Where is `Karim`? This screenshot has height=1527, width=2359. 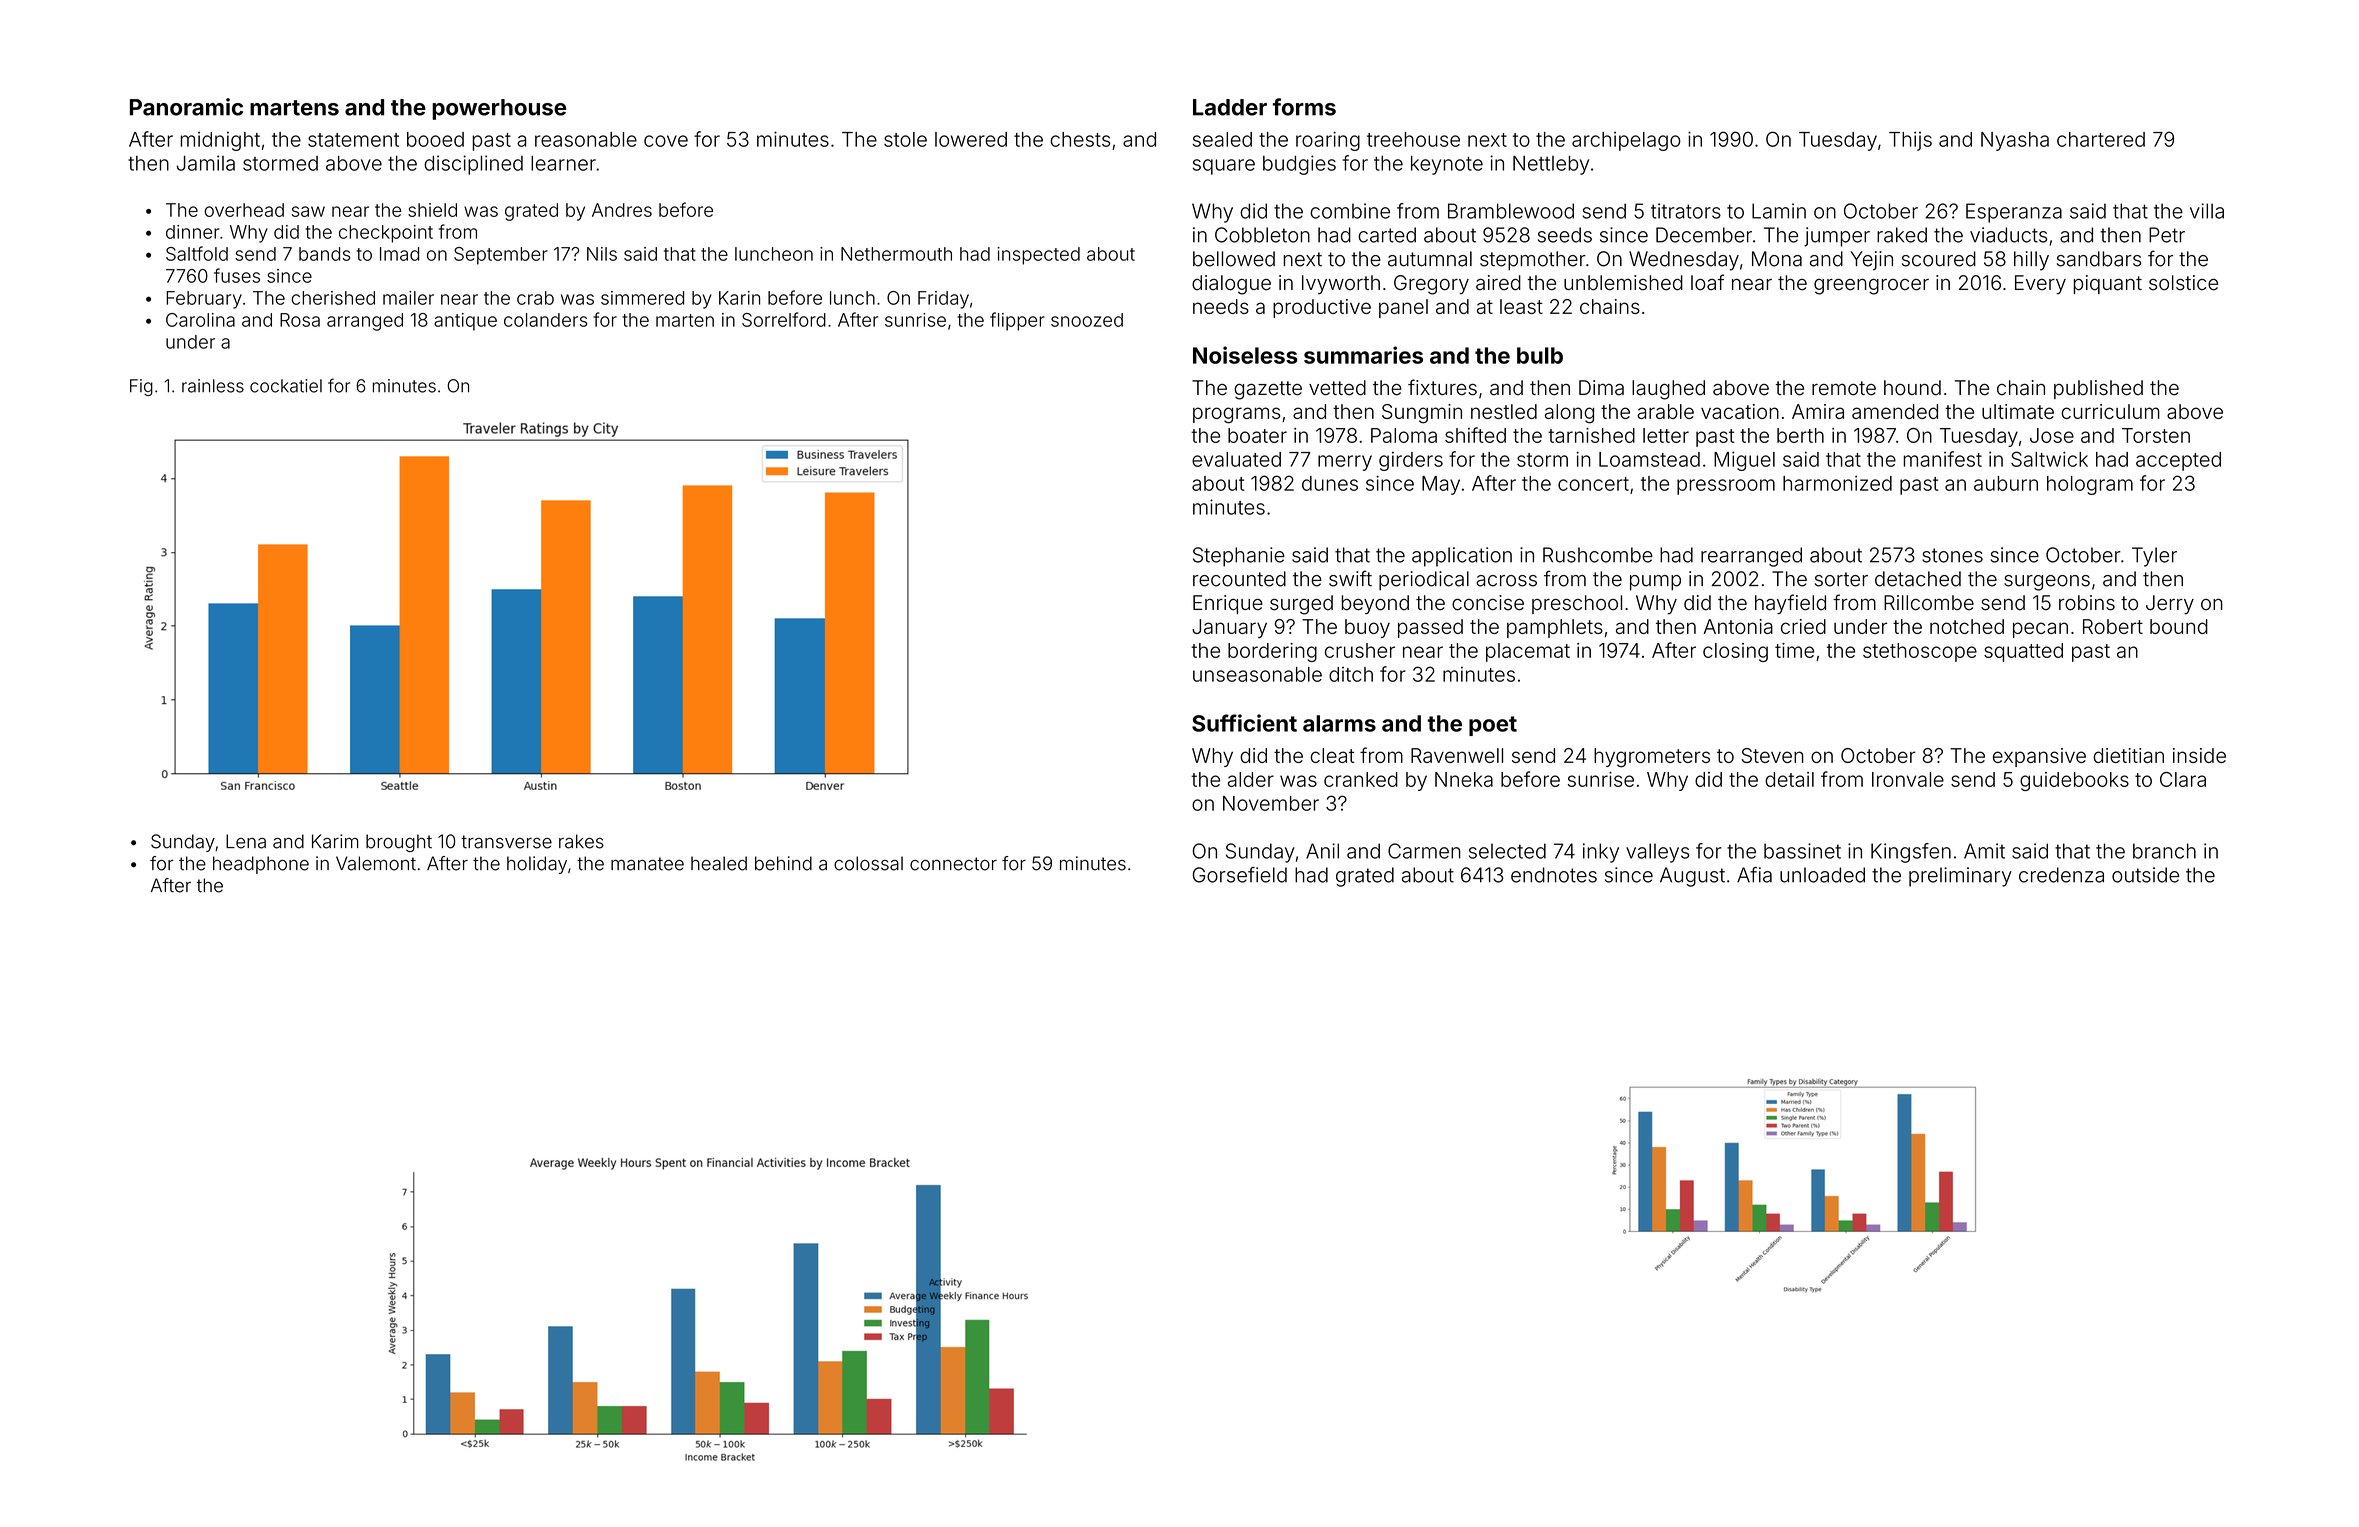 Karim is located at coordinates (335, 841).
